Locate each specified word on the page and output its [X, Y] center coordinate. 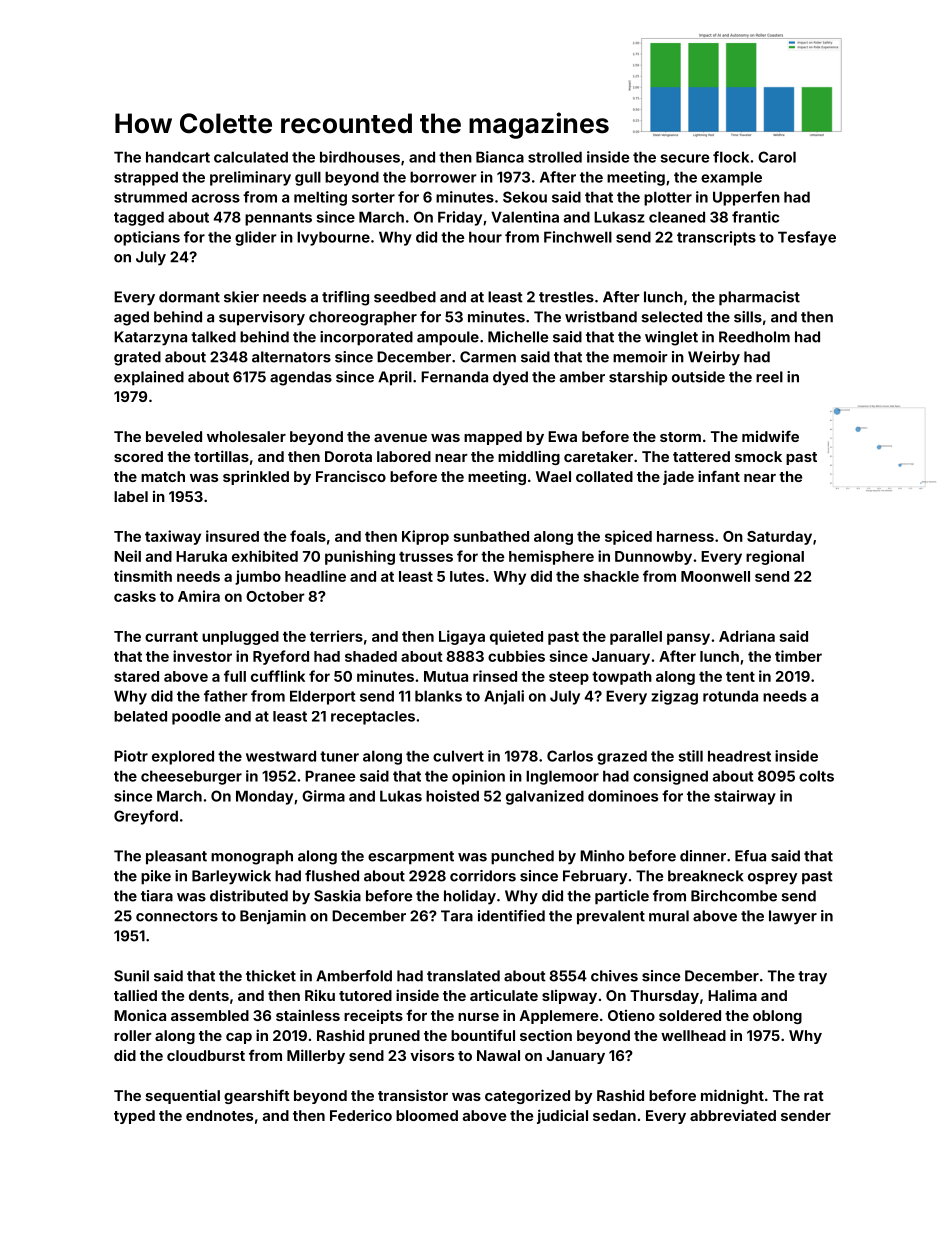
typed [134, 1117]
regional [775, 557]
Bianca [500, 157]
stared [136, 676]
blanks [438, 696]
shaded [371, 656]
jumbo [258, 577]
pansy [688, 639]
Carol [777, 157]
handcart [178, 157]
